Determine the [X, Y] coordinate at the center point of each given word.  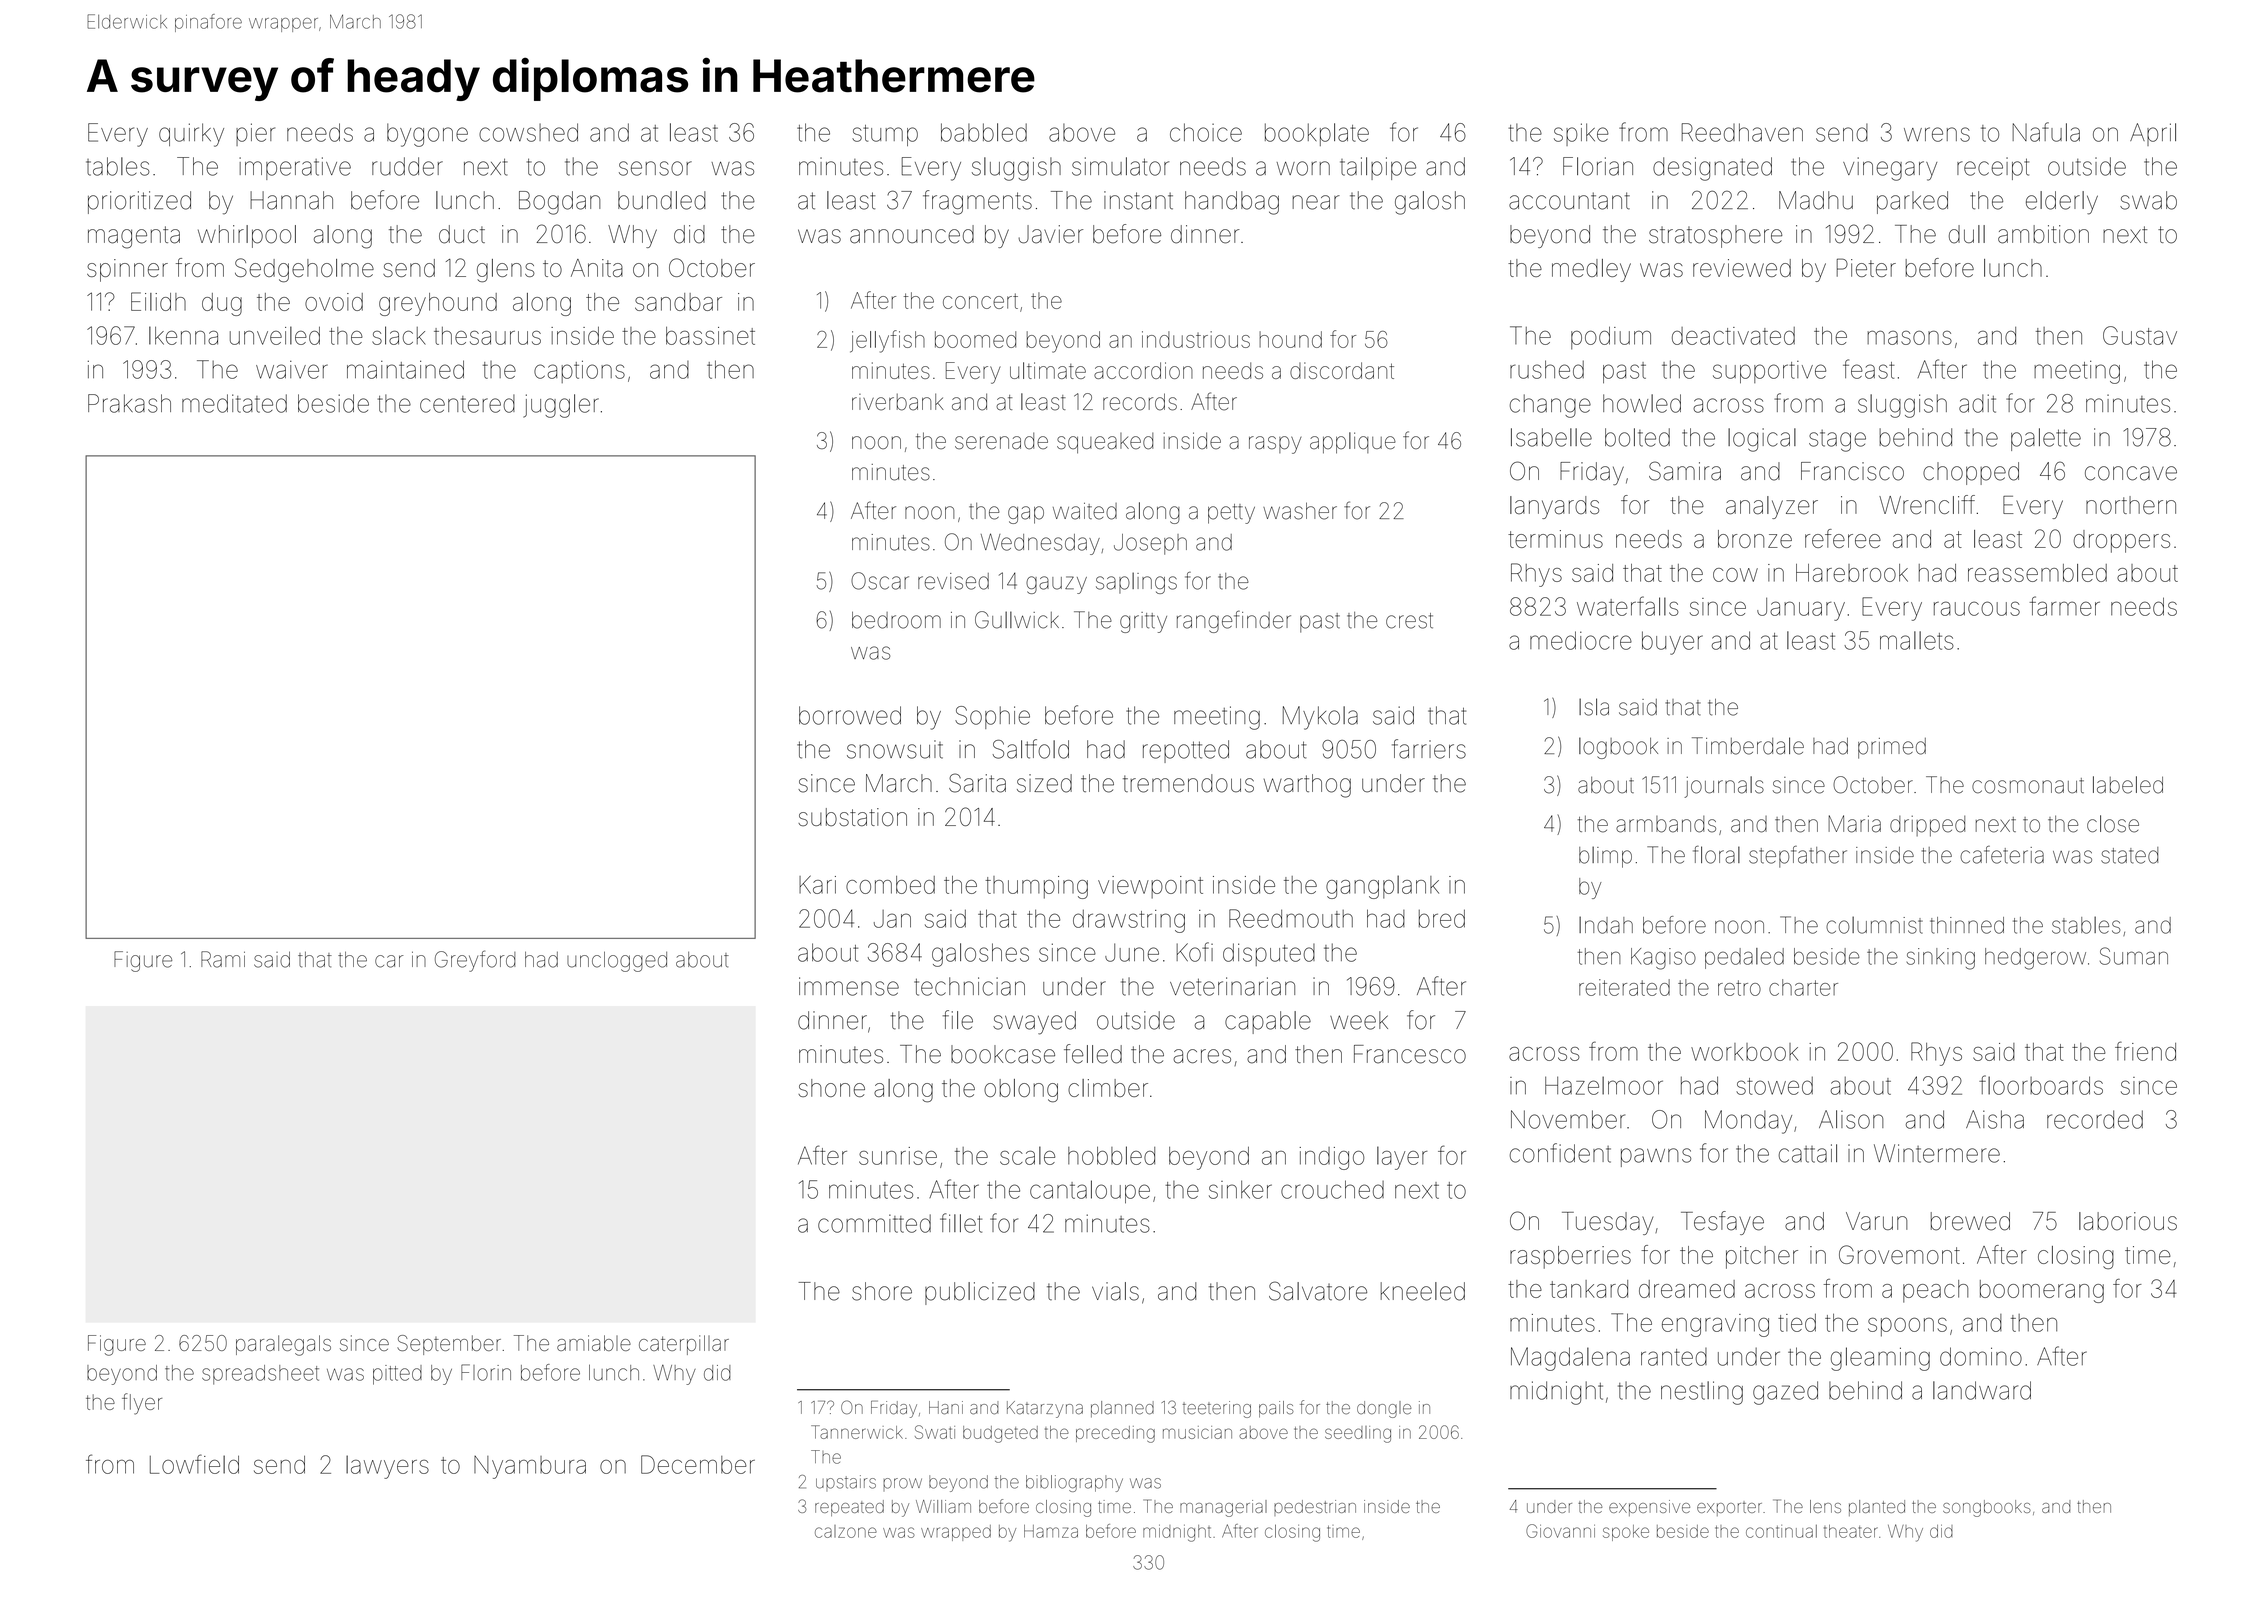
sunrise [898, 1156]
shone [831, 1088]
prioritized [139, 202]
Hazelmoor [1604, 1085]
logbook [1618, 748]
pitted [397, 1375]
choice [1206, 132]
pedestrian [1315, 1508]
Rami [223, 959]
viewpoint [1150, 887]
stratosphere [1715, 236]
